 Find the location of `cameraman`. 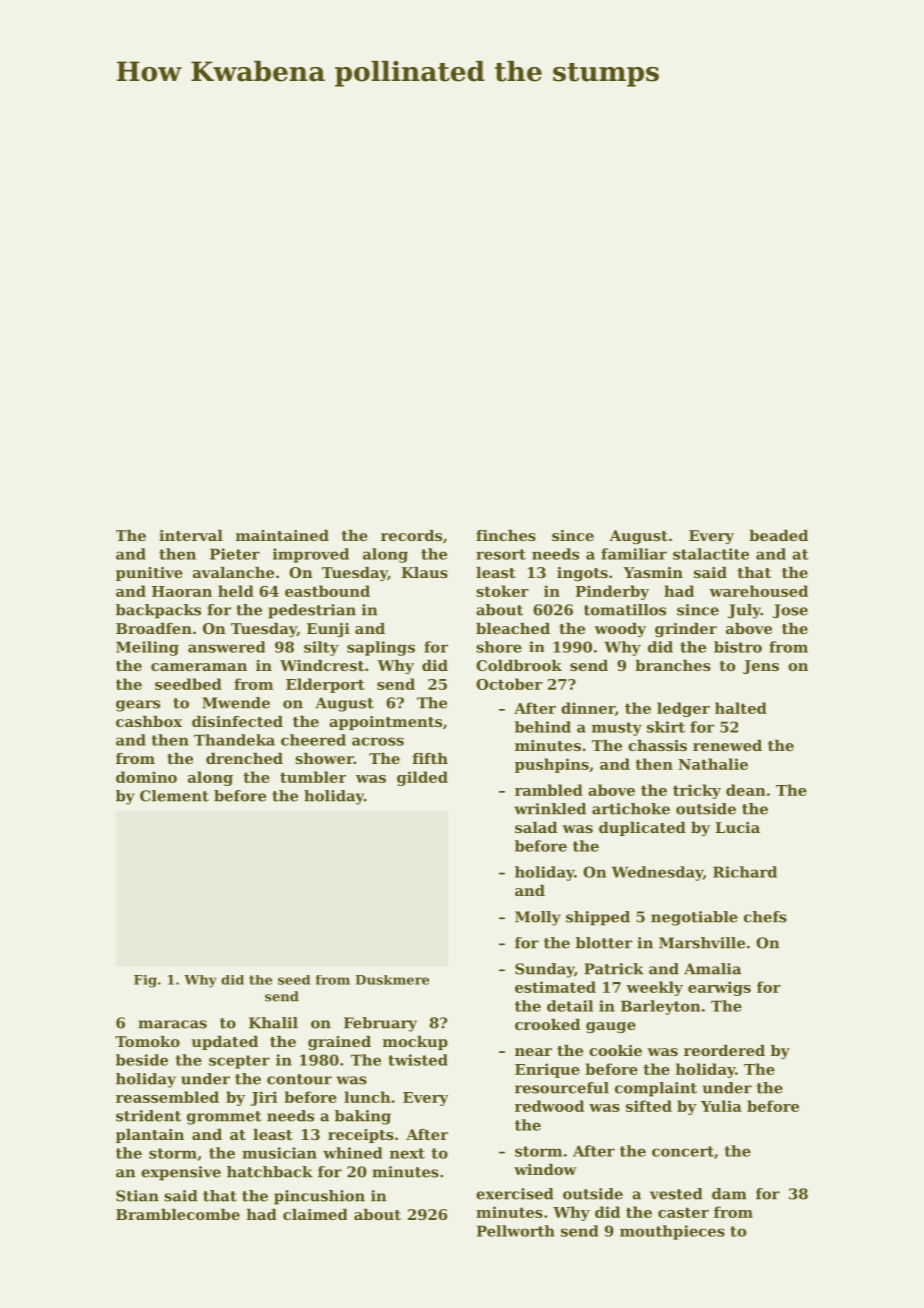

cameraman is located at coordinates (199, 667).
